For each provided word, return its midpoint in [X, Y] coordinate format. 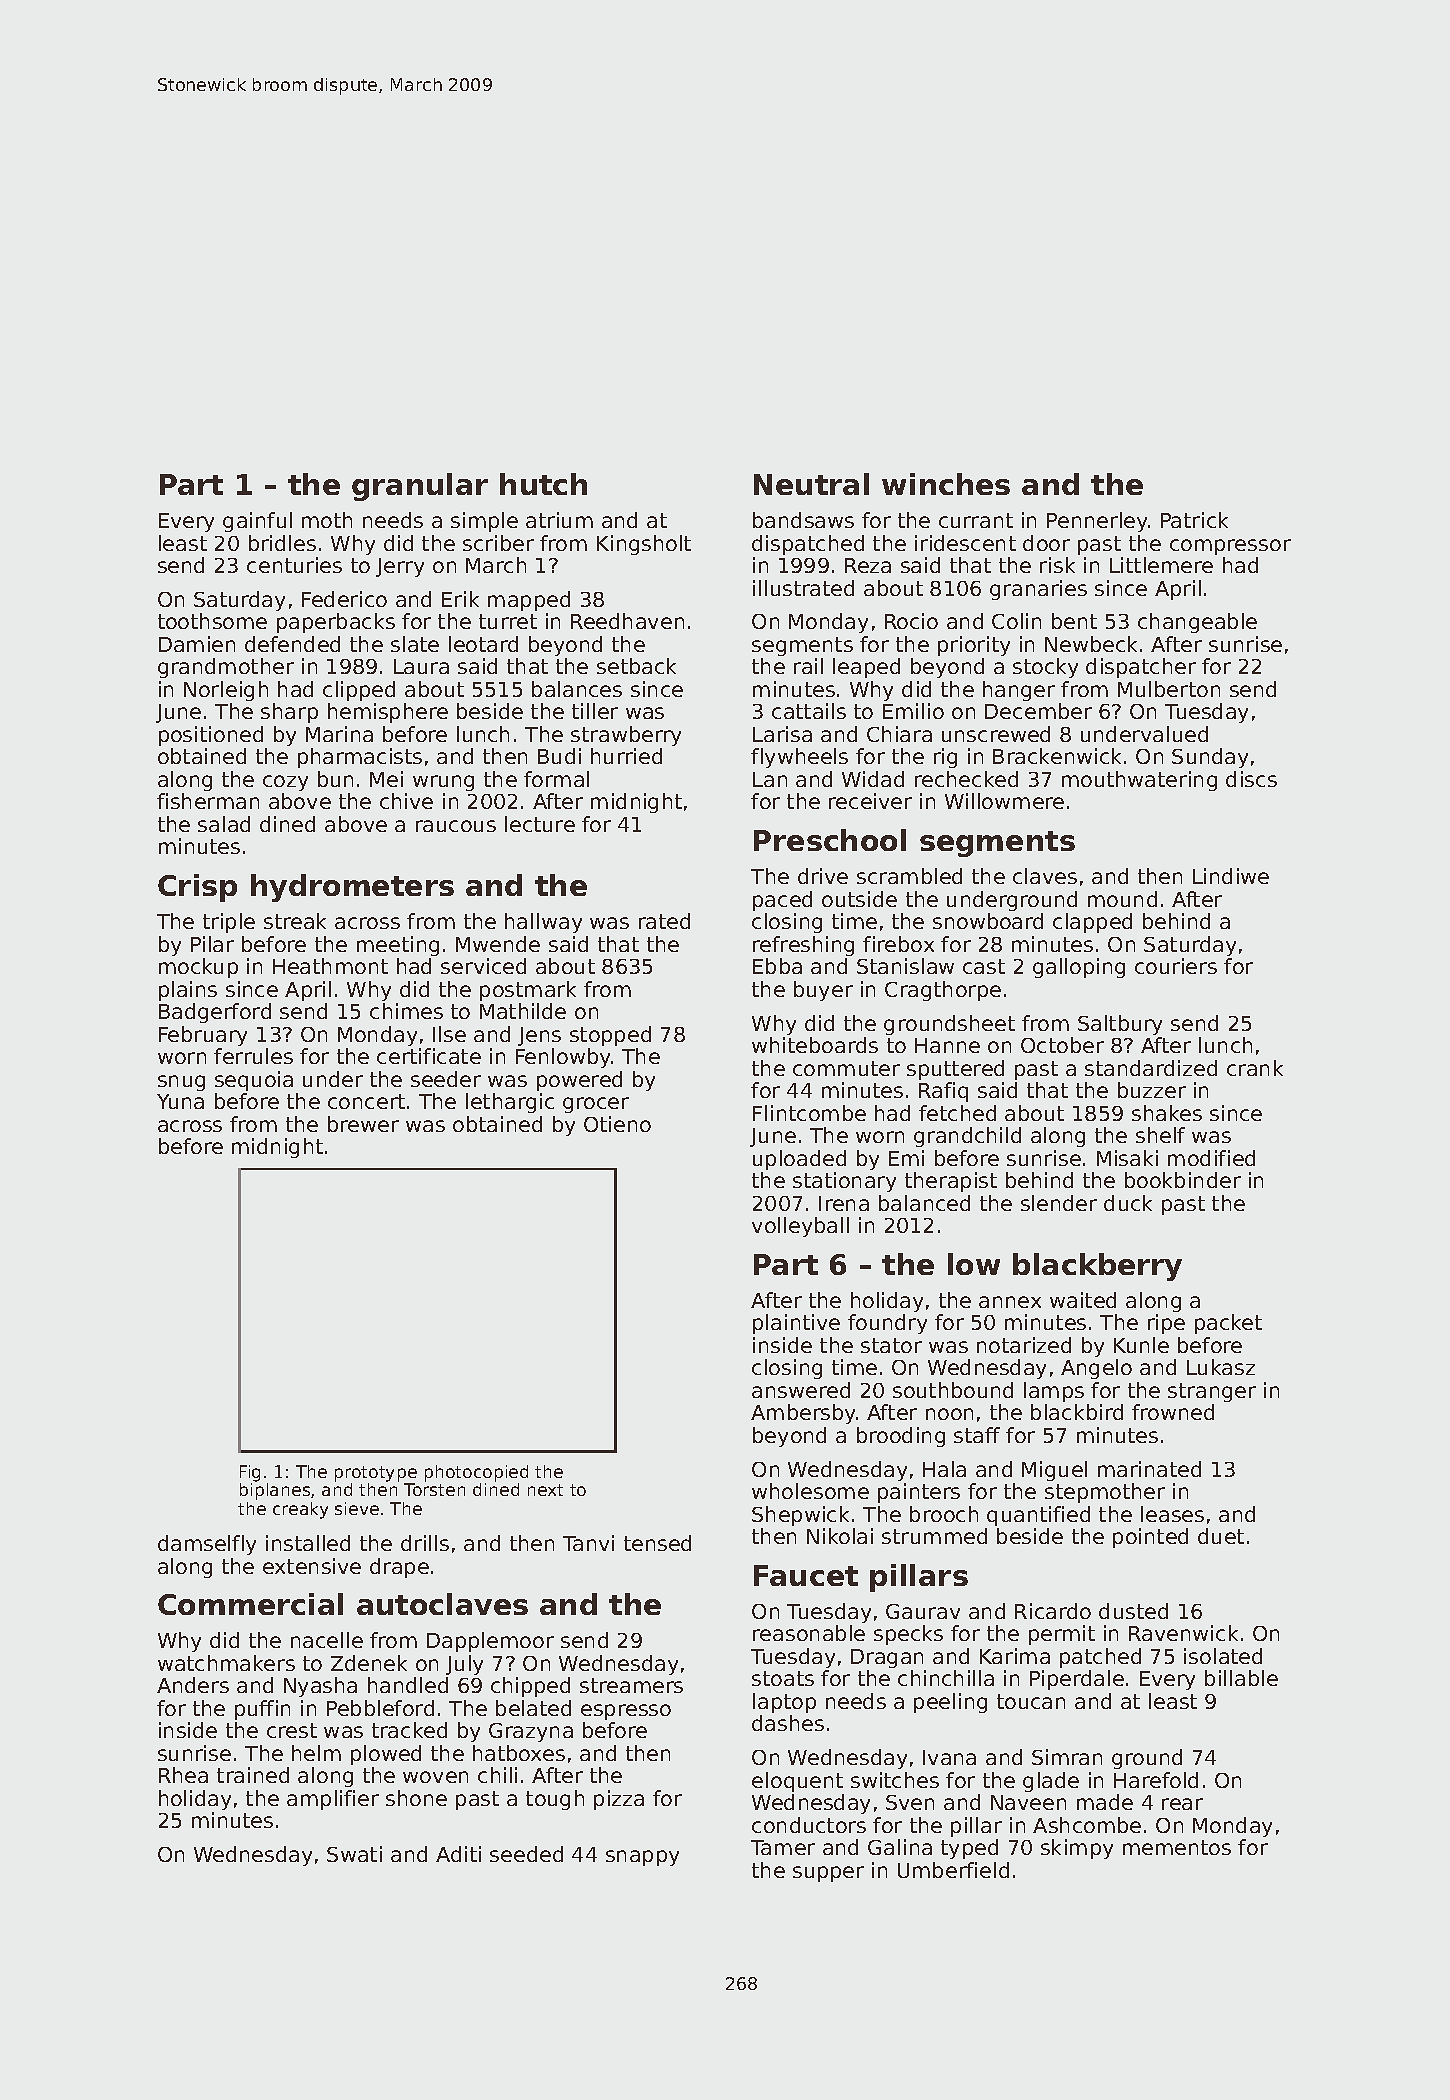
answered [801, 1390]
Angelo [1096, 1369]
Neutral [811, 484]
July [464, 1665]
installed [308, 1543]
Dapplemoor [490, 1642]
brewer [363, 1124]
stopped [610, 1036]
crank [1255, 1068]
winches [946, 484]
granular [420, 487]
